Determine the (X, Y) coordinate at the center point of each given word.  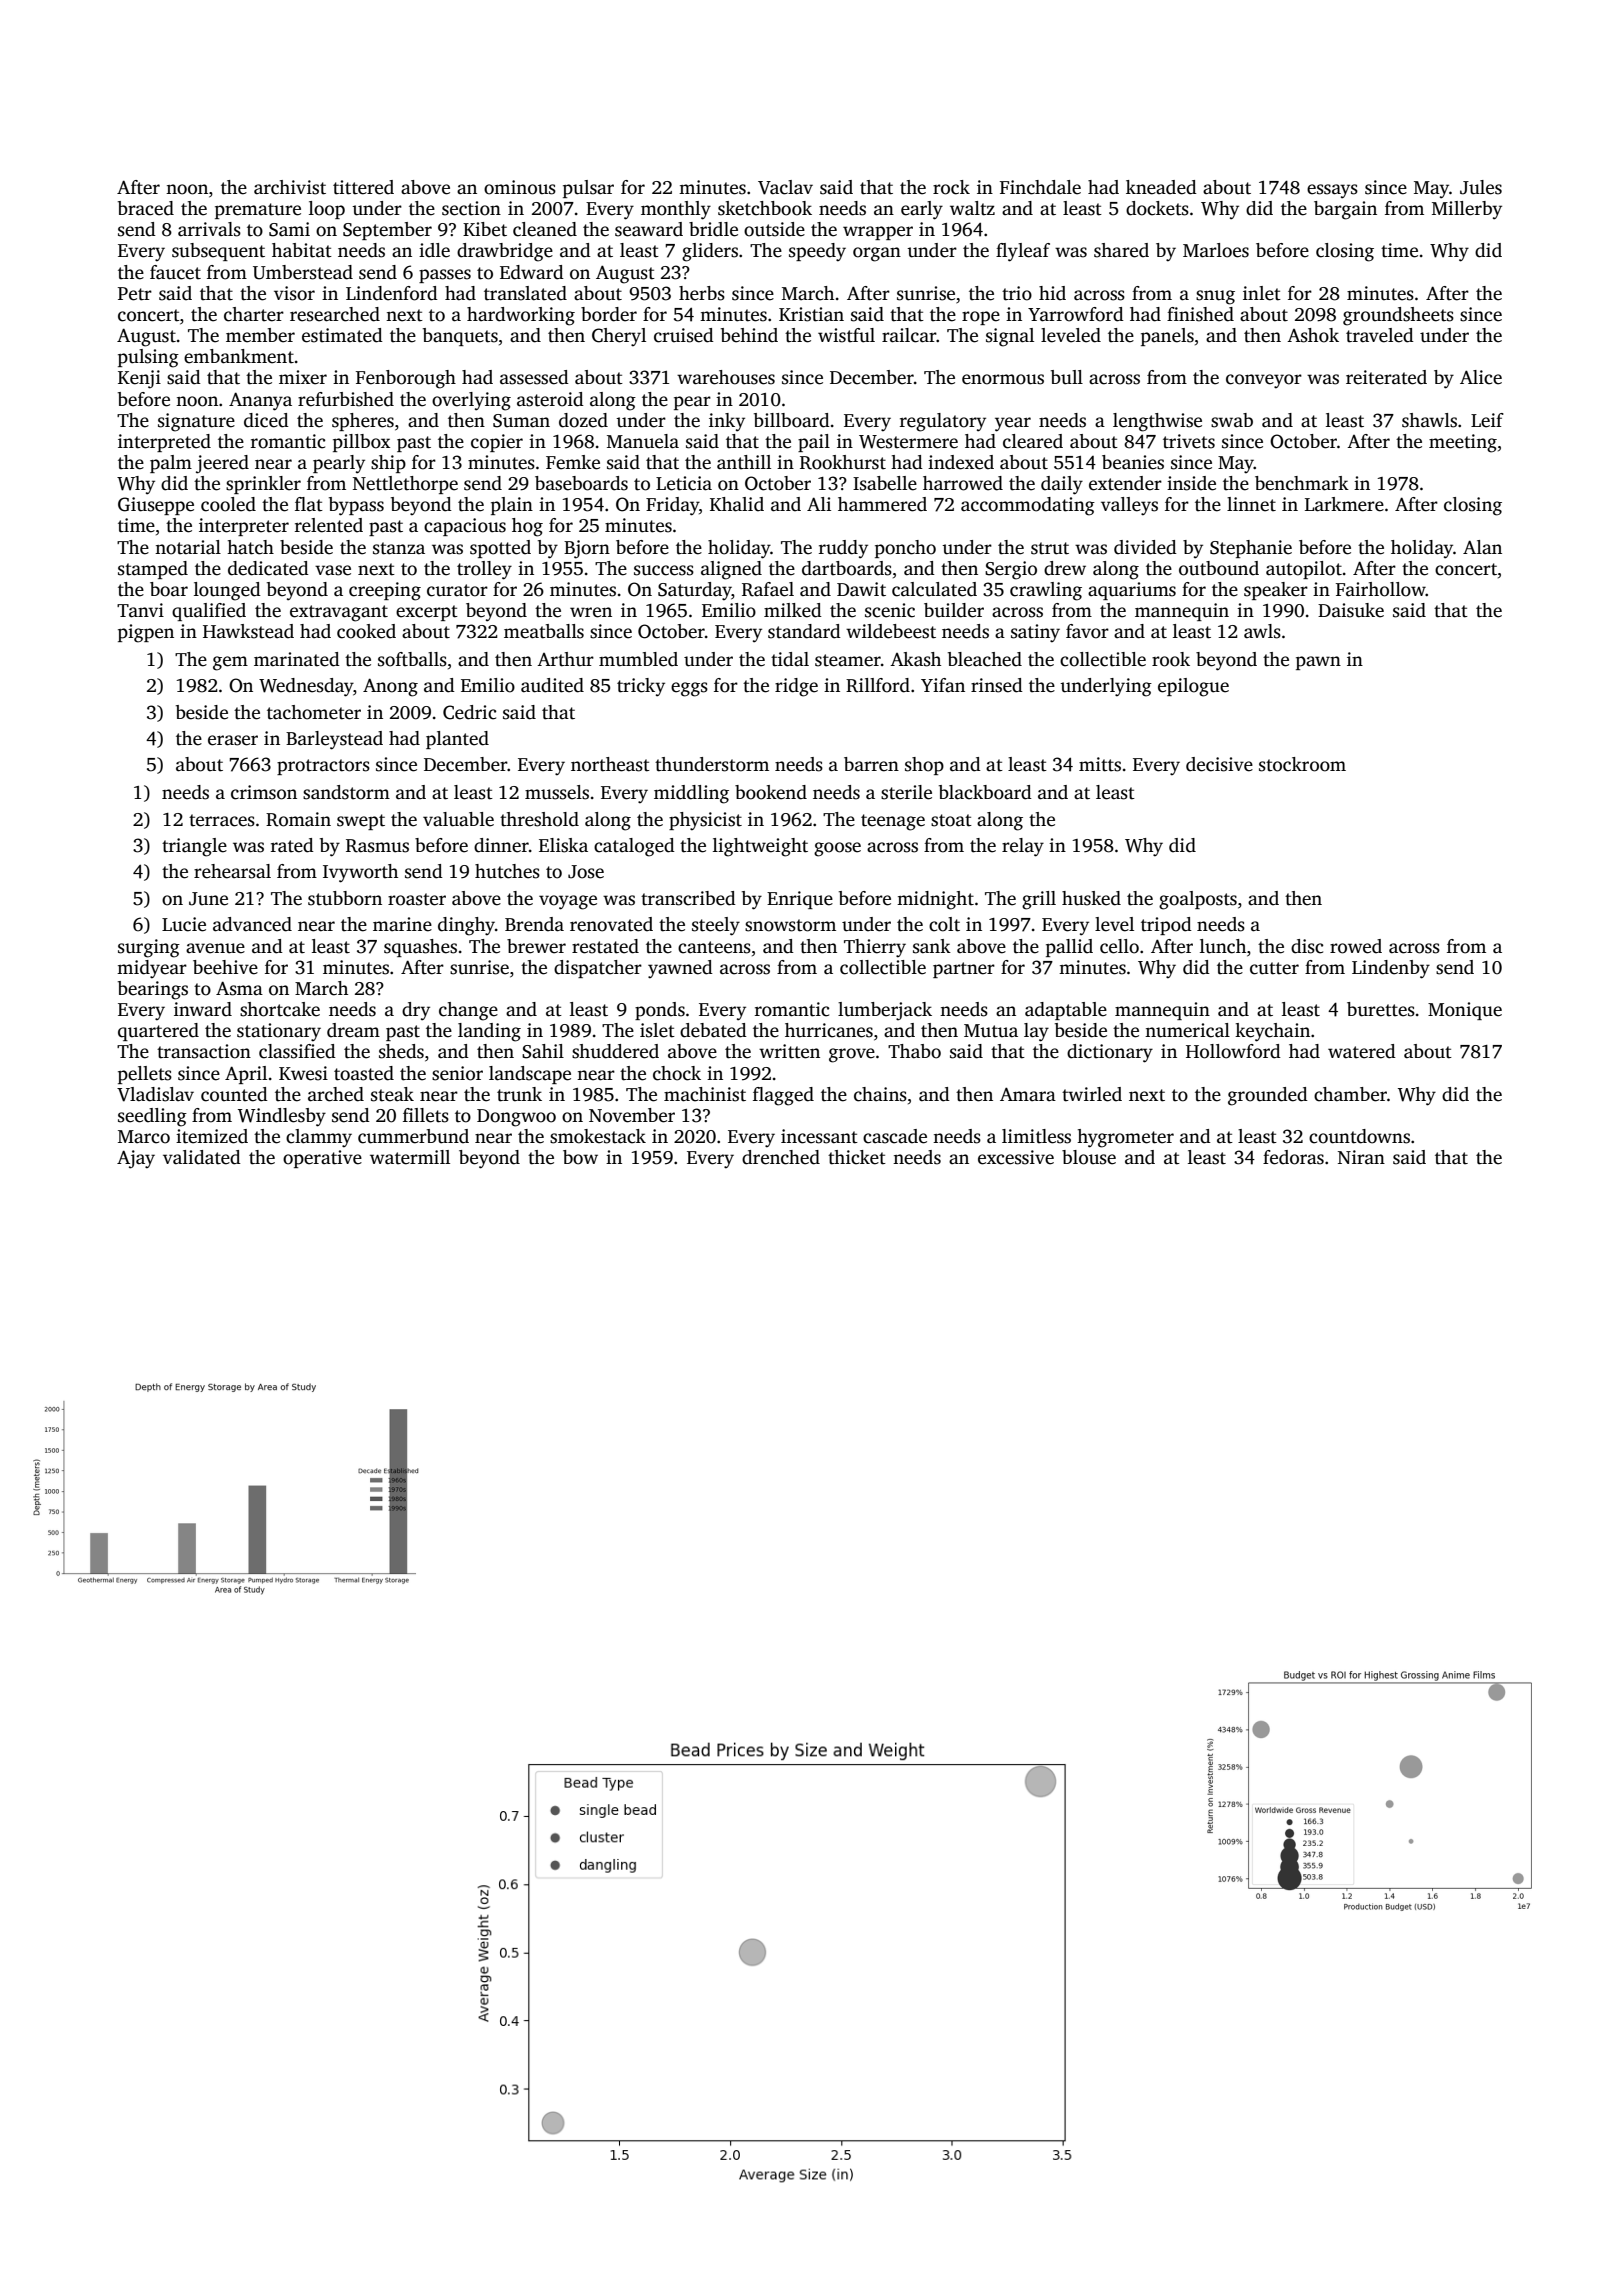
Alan (1482, 547)
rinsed (997, 685)
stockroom (1302, 764)
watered (1362, 1051)
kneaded (1161, 187)
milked (793, 610)
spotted (500, 549)
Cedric (469, 712)
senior (457, 1073)
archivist (290, 187)
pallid (1069, 948)
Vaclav (785, 187)
